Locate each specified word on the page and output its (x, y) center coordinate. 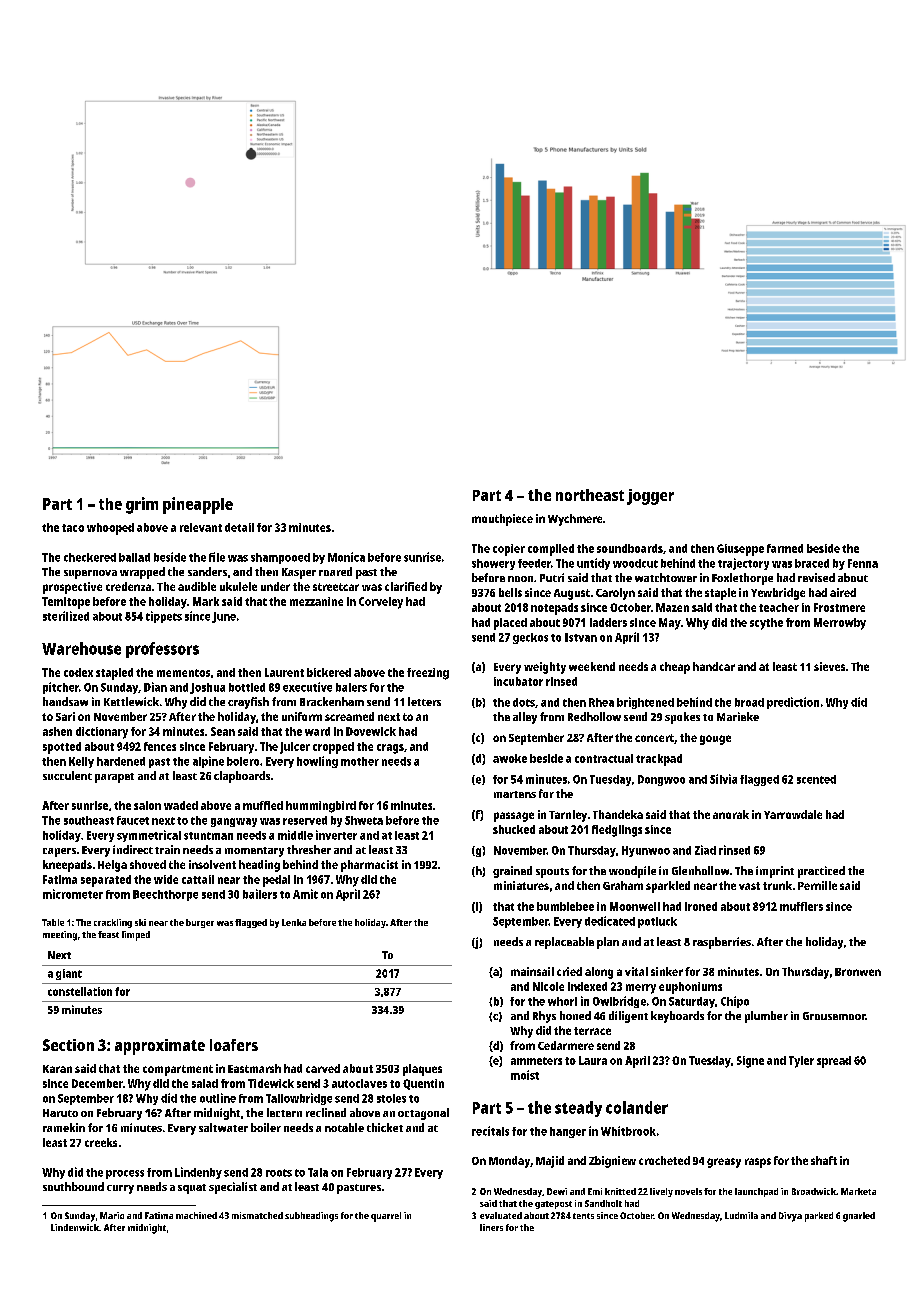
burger (200, 923)
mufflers (801, 906)
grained (512, 872)
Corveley (381, 603)
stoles (391, 1098)
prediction (793, 703)
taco (73, 528)
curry (120, 1189)
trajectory (743, 564)
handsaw (65, 701)
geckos (530, 638)
